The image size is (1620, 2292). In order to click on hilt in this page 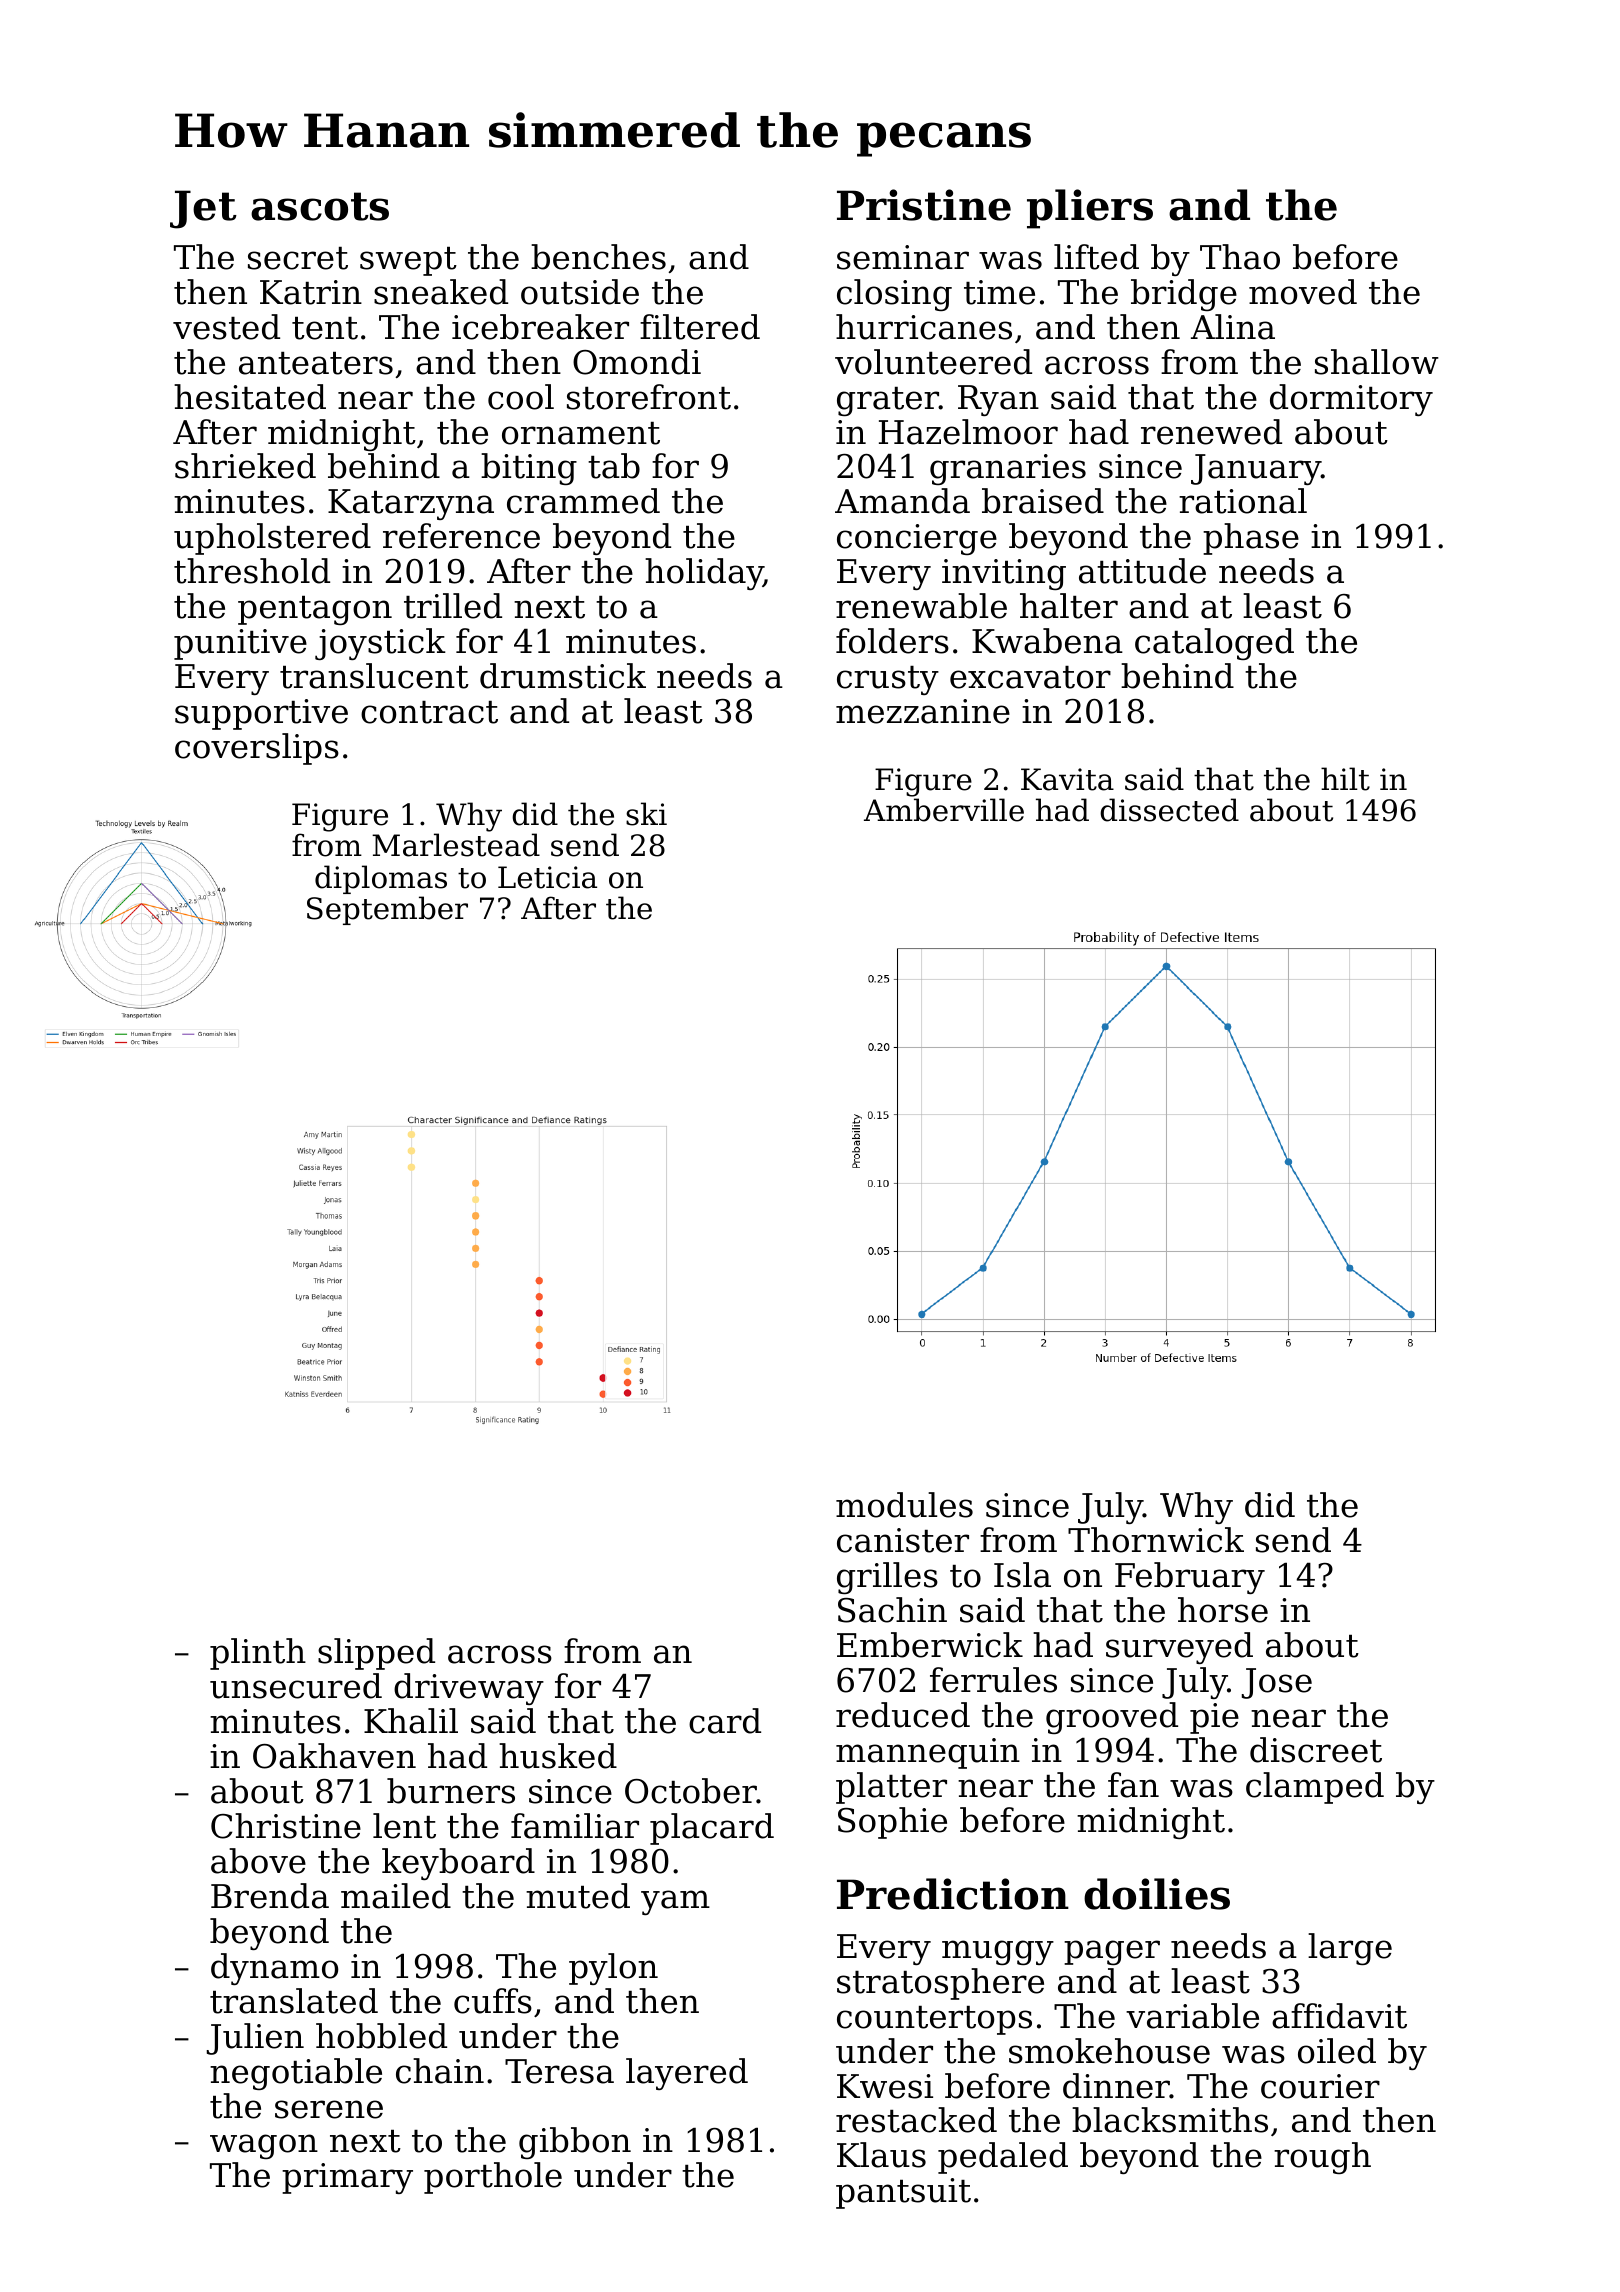, I will do `click(1345, 779)`.
